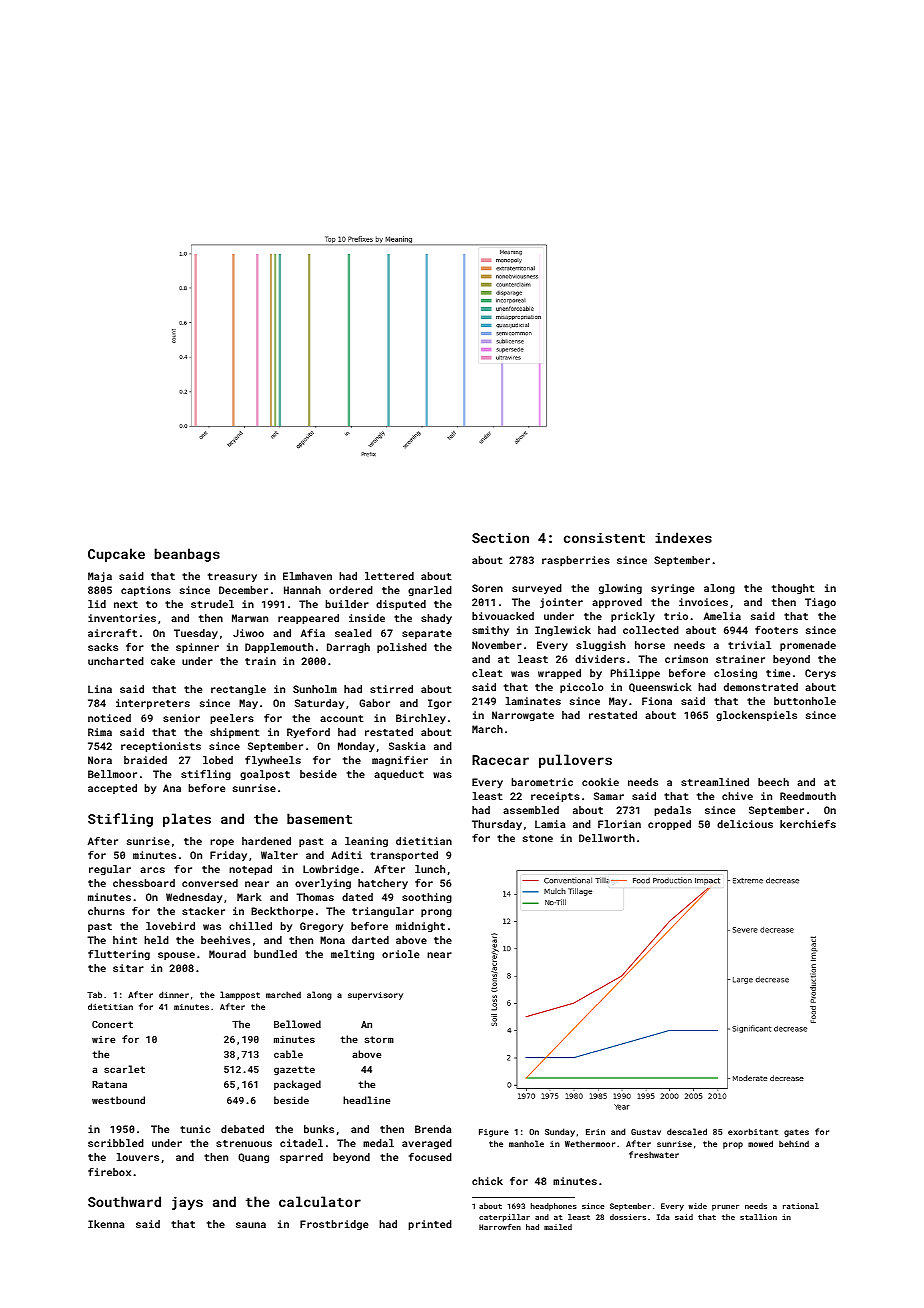 This document has height=1308, width=924. Describe the element at coordinates (669, 825) in the document. I see `cropped` at that location.
